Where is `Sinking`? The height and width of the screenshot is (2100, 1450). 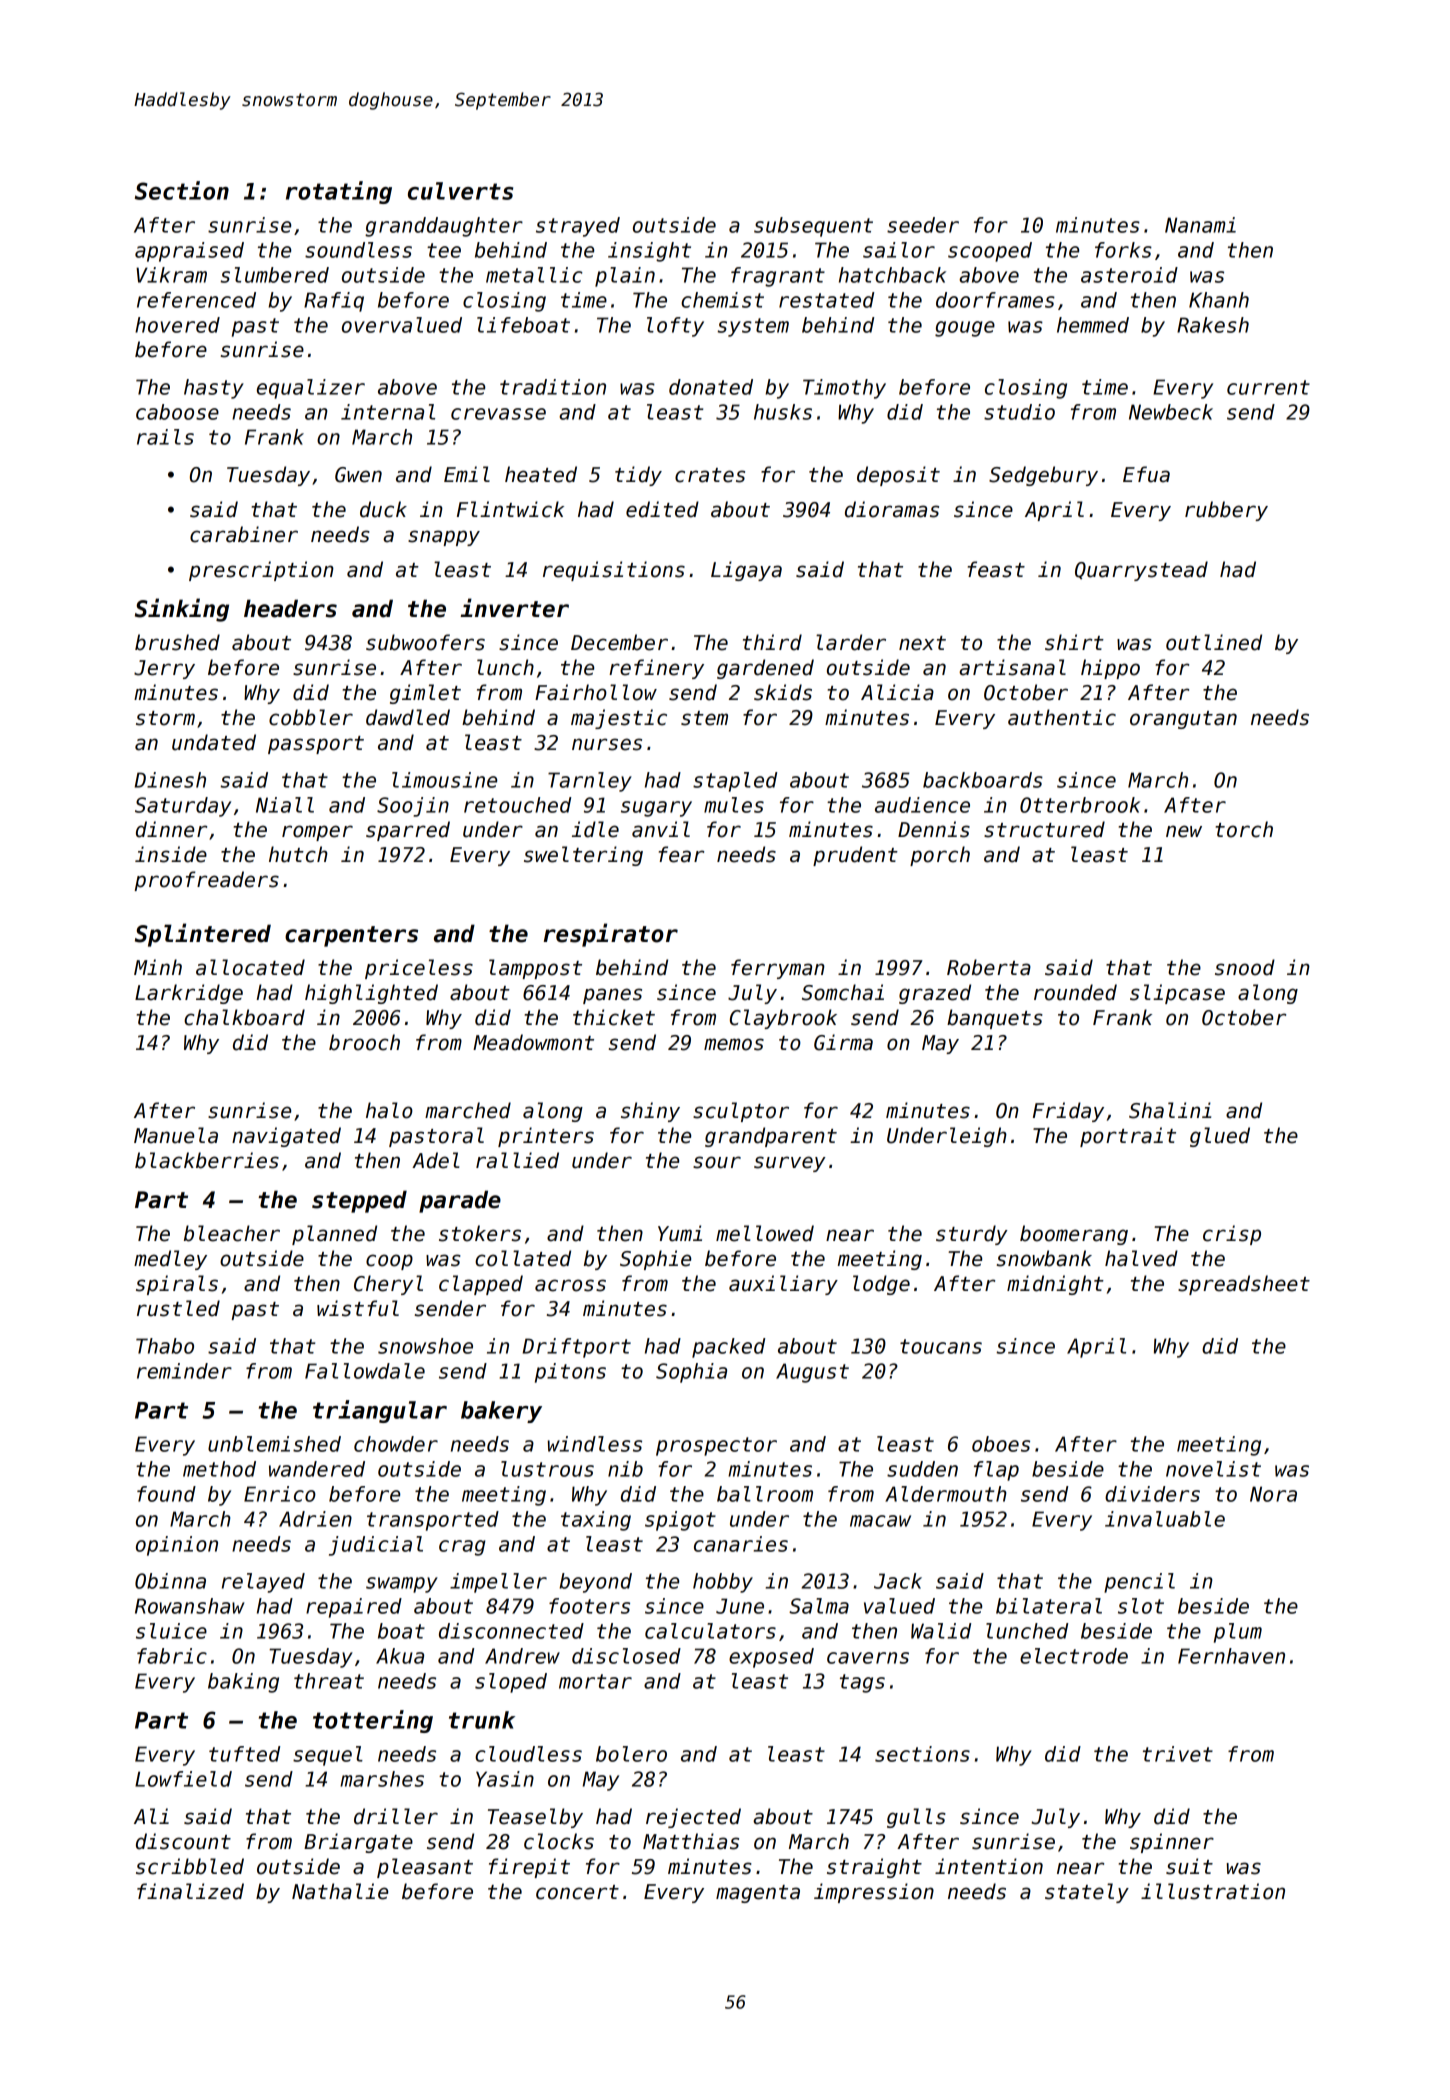 Sinking is located at coordinates (182, 610).
